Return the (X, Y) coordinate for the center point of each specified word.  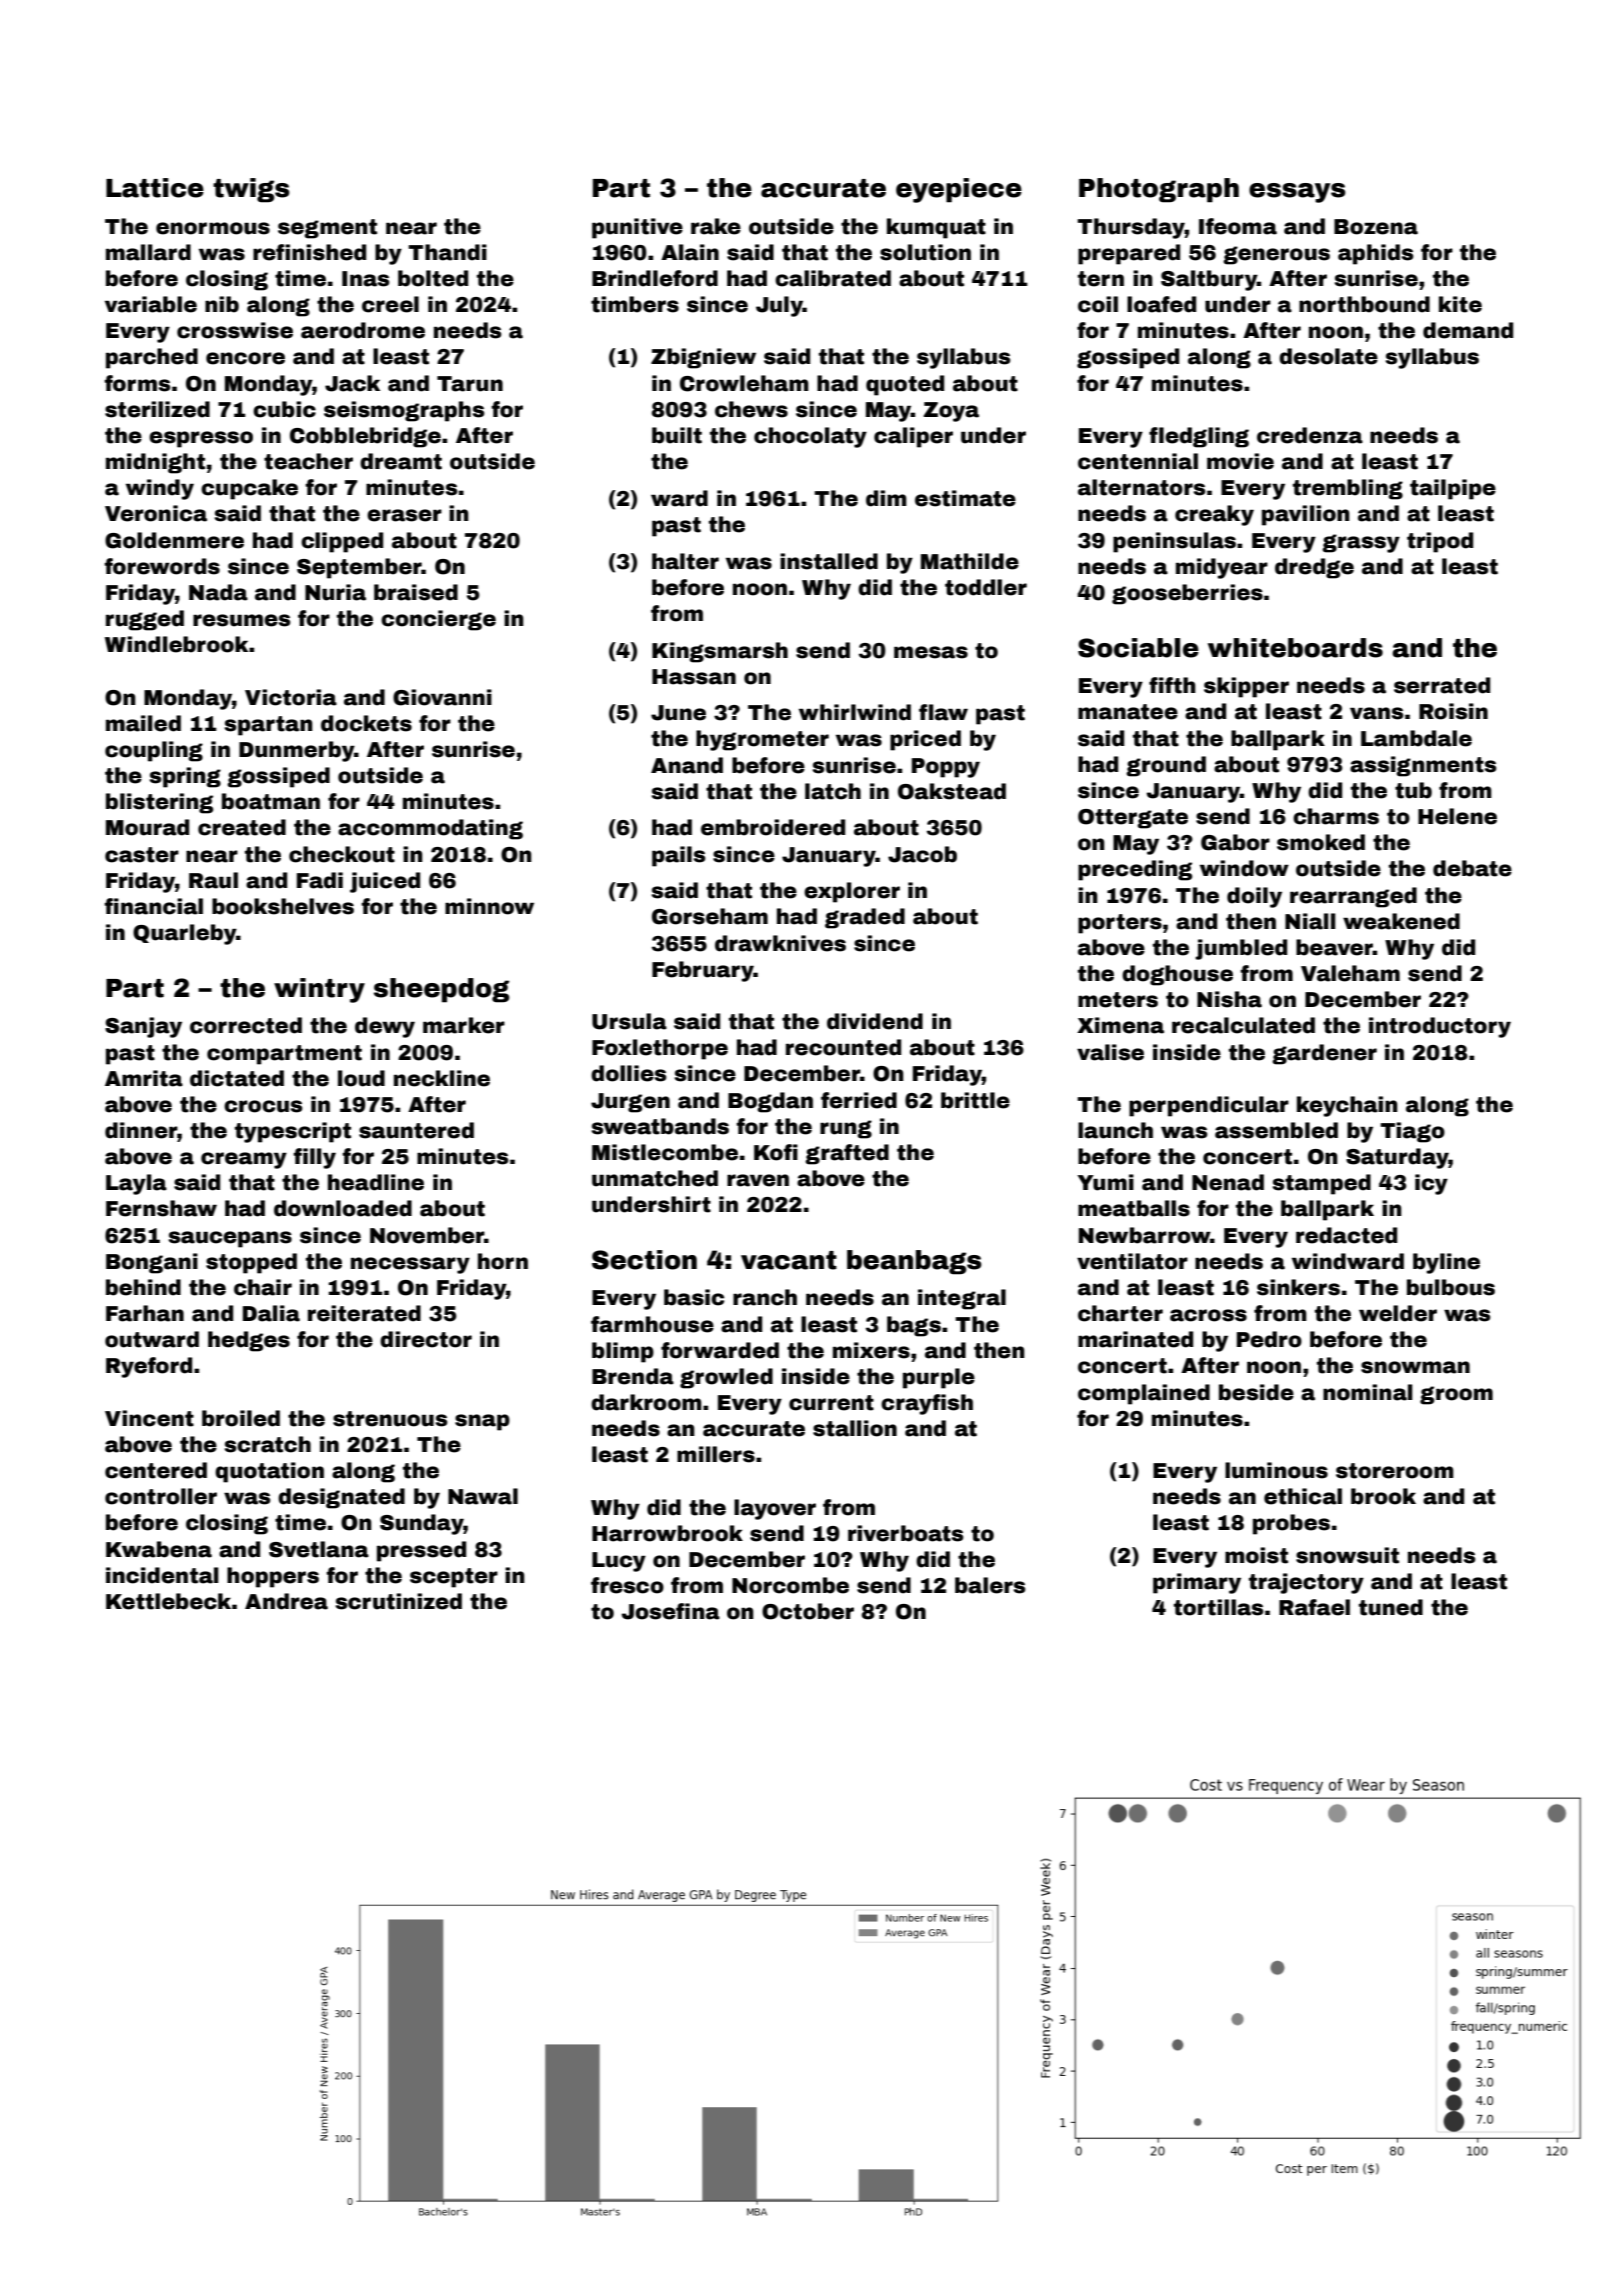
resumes (241, 620)
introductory (1440, 1027)
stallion (855, 1428)
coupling (154, 751)
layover (775, 1509)
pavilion (1306, 515)
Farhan (145, 1313)
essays (1297, 193)
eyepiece (959, 190)
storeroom (1395, 1471)
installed (829, 561)
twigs (251, 190)
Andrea (286, 1601)
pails (678, 856)
